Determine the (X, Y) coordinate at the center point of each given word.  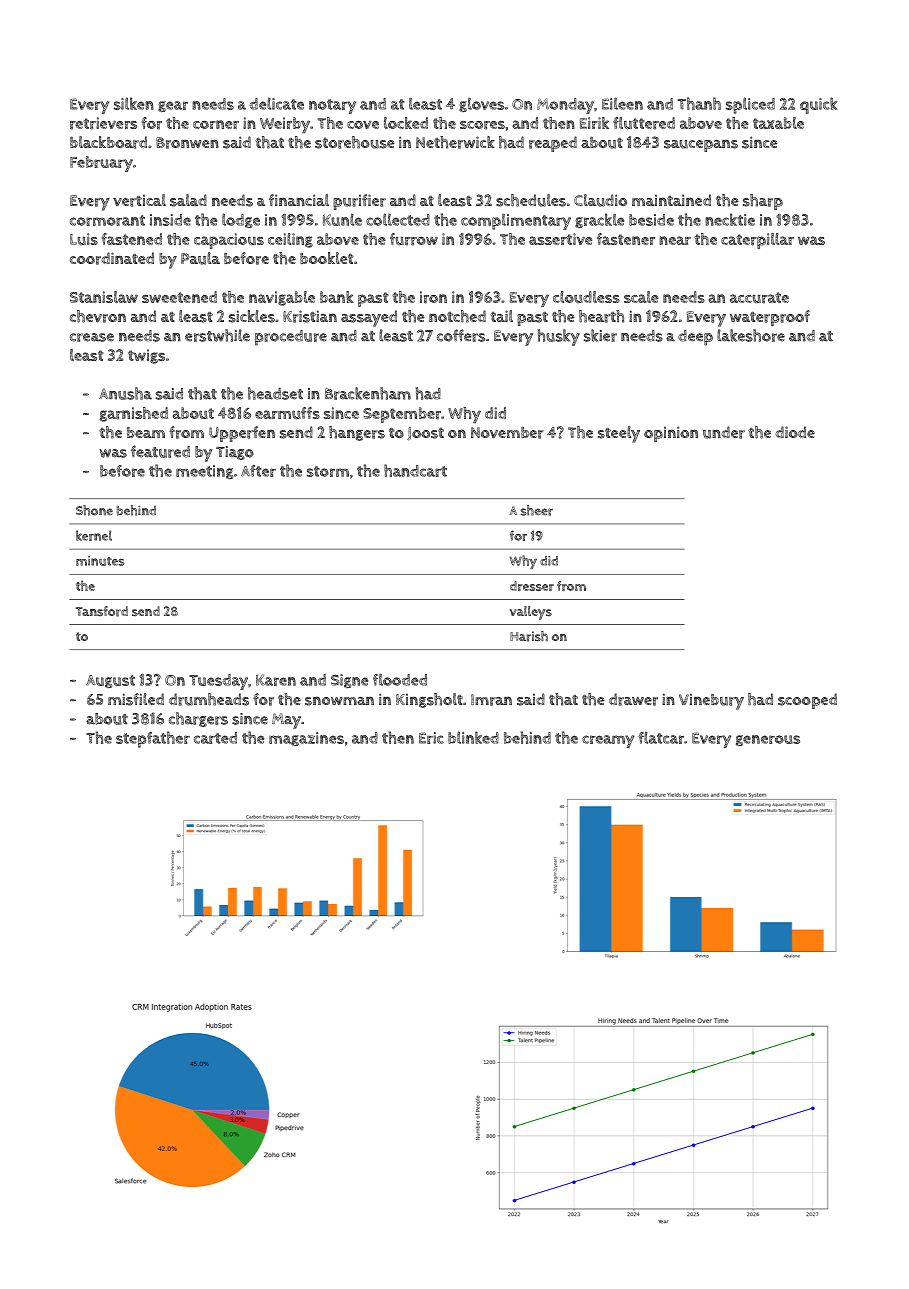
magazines (306, 739)
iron (433, 297)
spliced (750, 105)
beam (146, 432)
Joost (425, 433)
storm (328, 471)
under (724, 432)
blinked (473, 737)
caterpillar (757, 241)
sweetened (179, 297)
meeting (204, 472)
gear (173, 106)
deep (695, 338)
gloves (481, 105)
